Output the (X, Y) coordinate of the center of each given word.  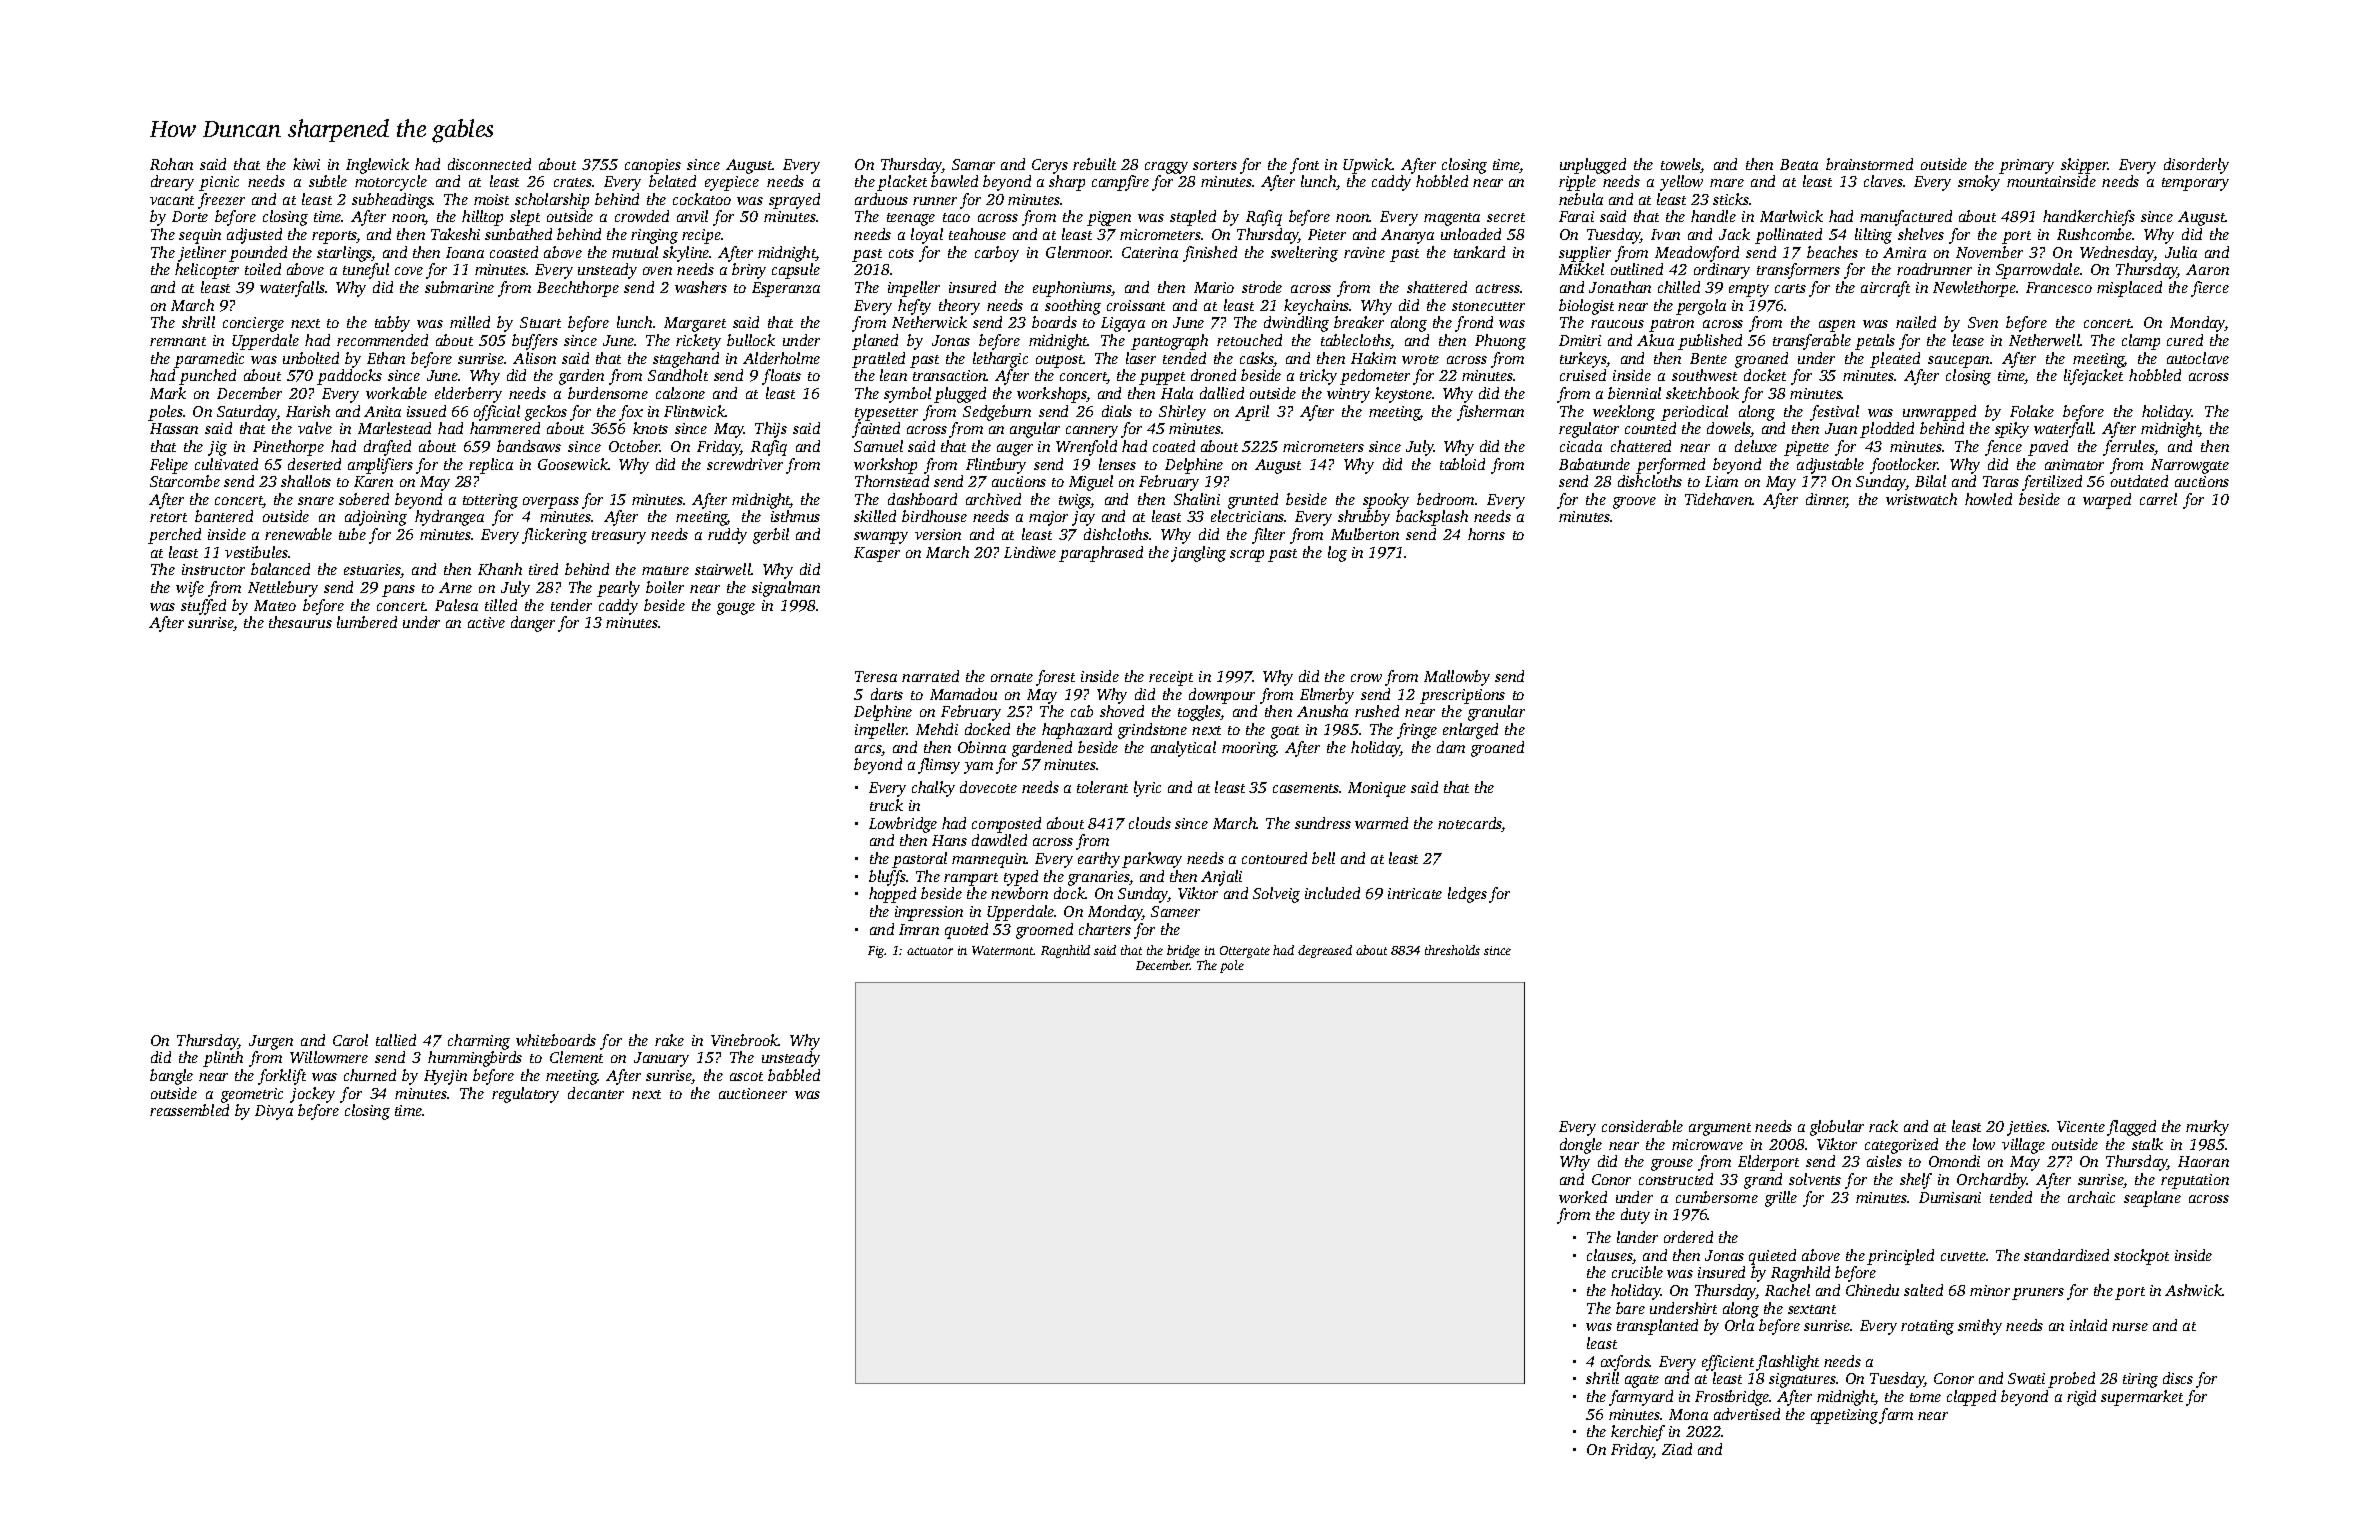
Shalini (1197, 499)
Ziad (1677, 1449)
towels (1681, 165)
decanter (596, 1093)
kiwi (306, 164)
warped (2107, 501)
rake (669, 1040)
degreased (1325, 951)
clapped (1971, 1398)
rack (1883, 1126)
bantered (224, 516)
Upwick (1368, 166)
